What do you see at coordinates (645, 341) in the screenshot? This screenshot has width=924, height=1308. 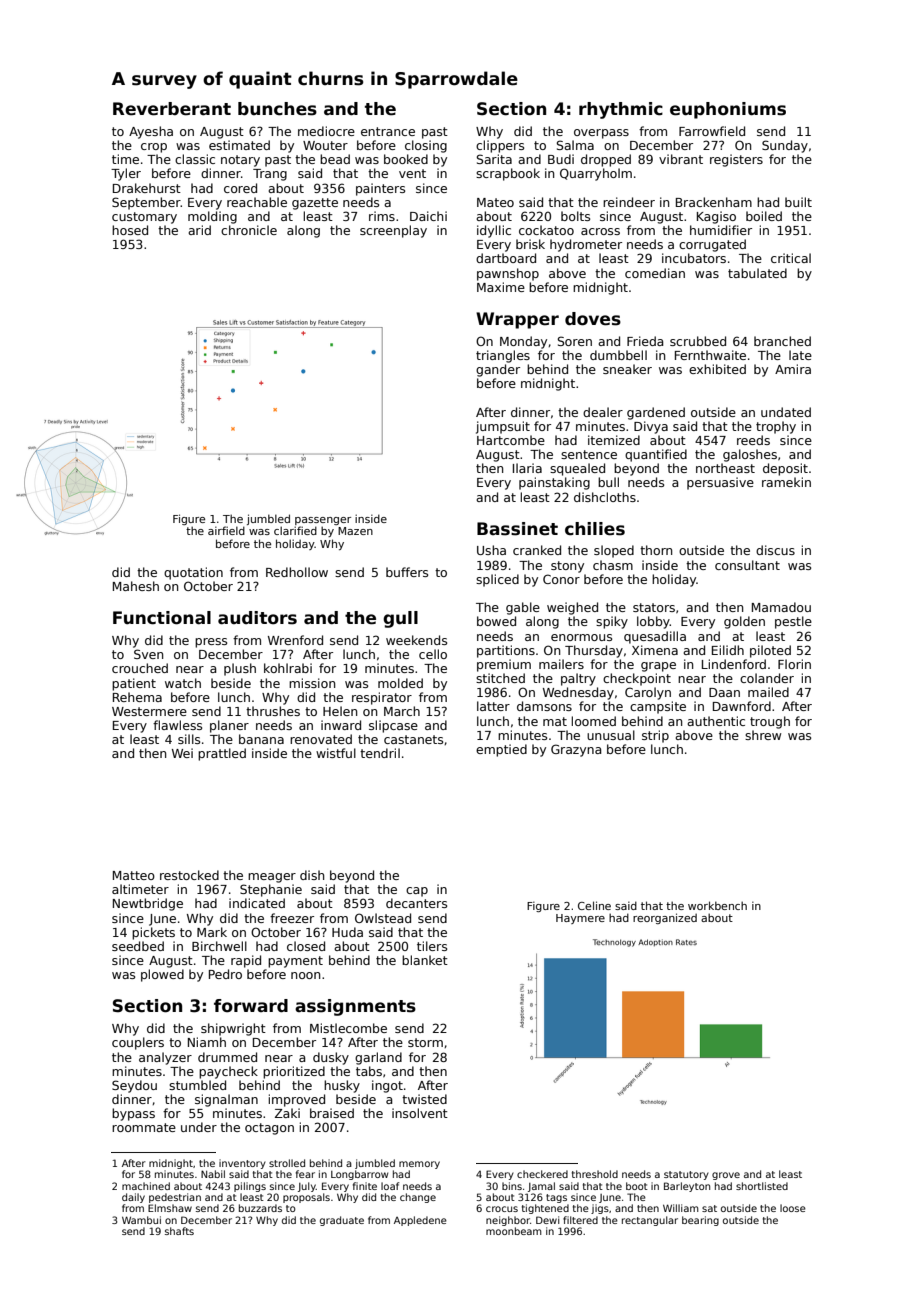 I see `Frieda` at bounding box center [645, 341].
